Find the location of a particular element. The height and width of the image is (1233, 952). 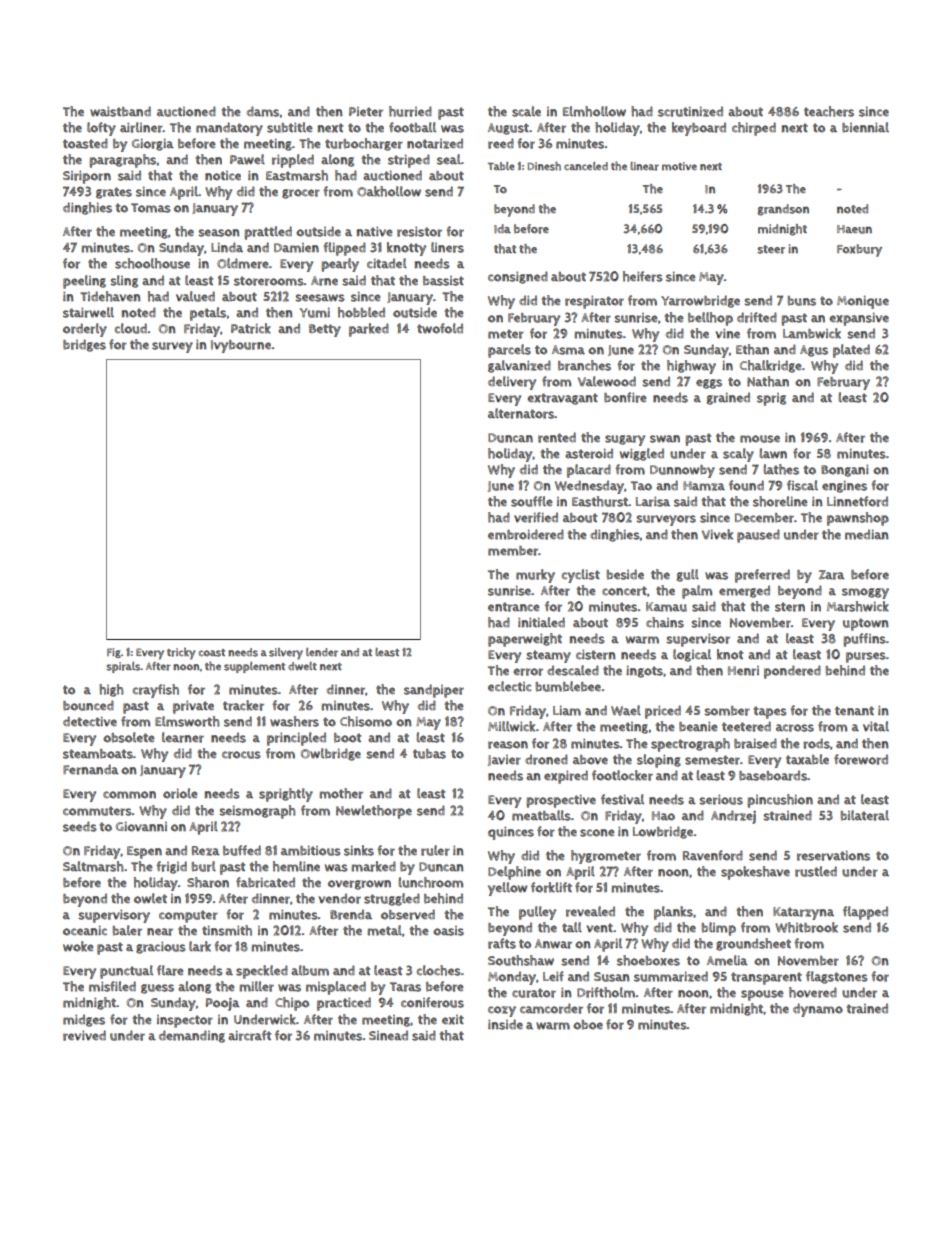

grained is located at coordinates (728, 398).
